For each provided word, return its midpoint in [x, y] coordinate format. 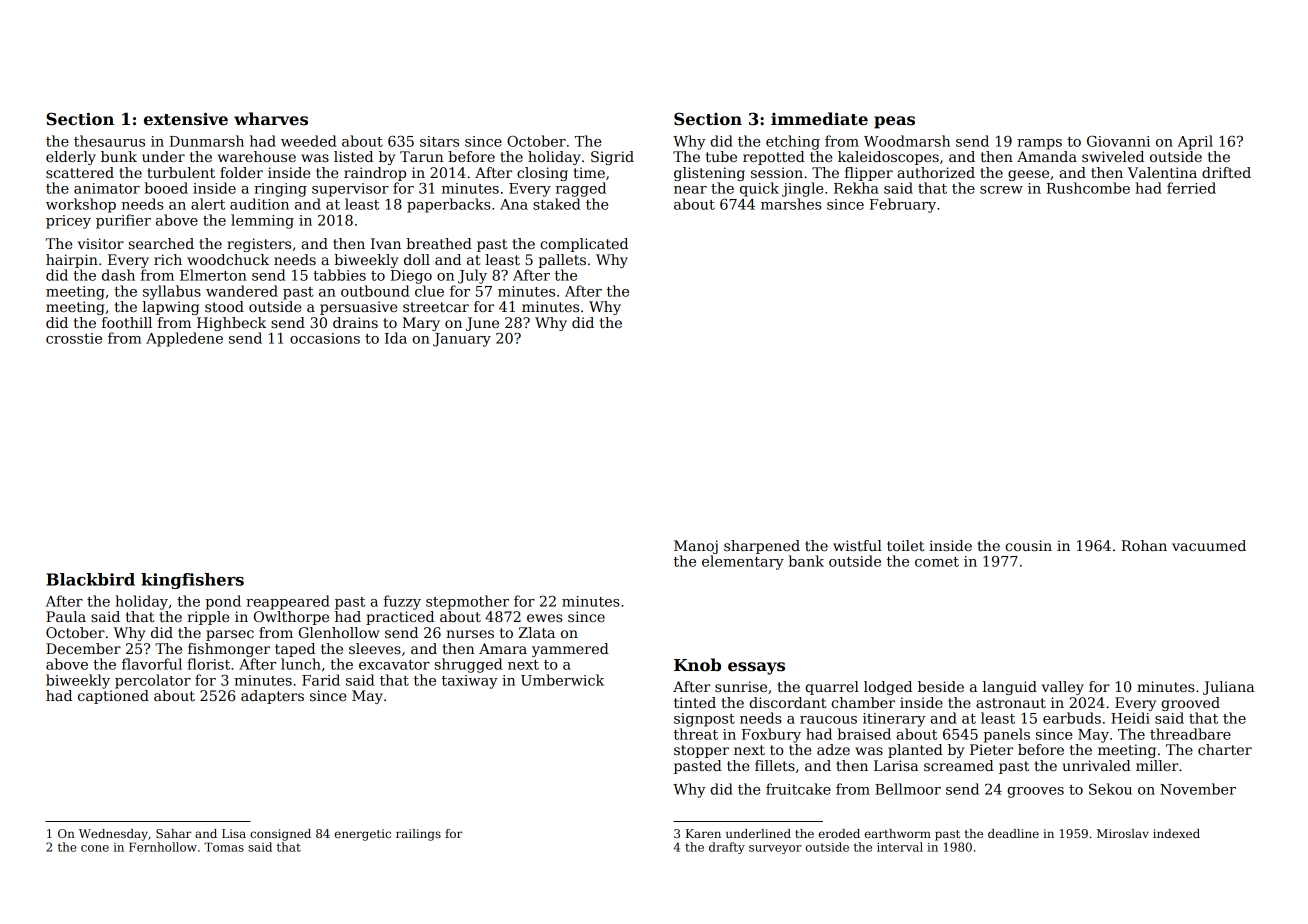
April [1195, 142]
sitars [439, 141]
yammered [570, 650]
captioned [113, 697]
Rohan [1144, 545]
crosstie [74, 338]
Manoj [696, 547]
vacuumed [1209, 545]
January [462, 340]
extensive [186, 119]
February [902, 205]
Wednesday [113, 835]
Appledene [184, 339]
